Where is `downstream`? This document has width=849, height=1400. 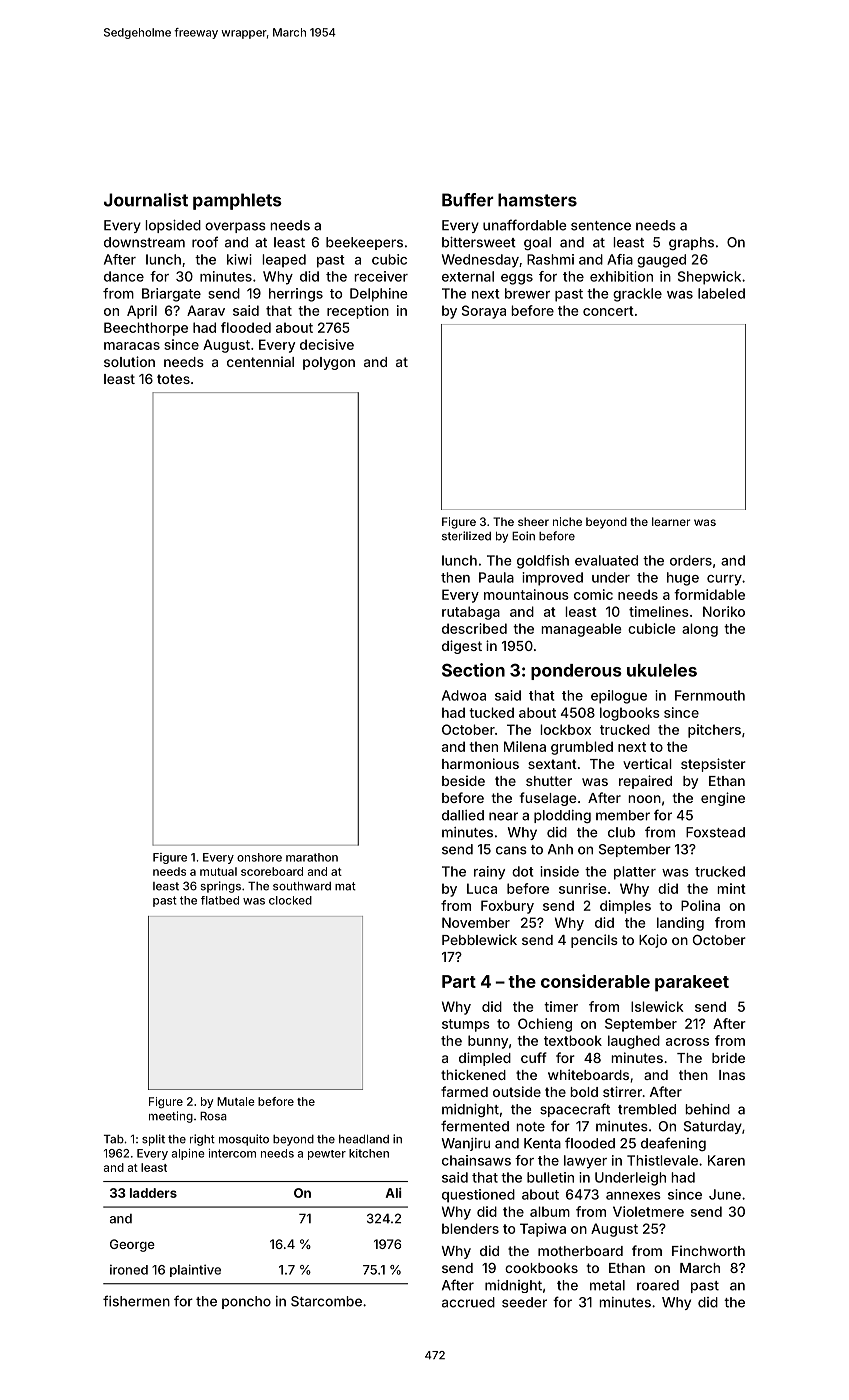
downstream is located at coordinates (144, 242).
